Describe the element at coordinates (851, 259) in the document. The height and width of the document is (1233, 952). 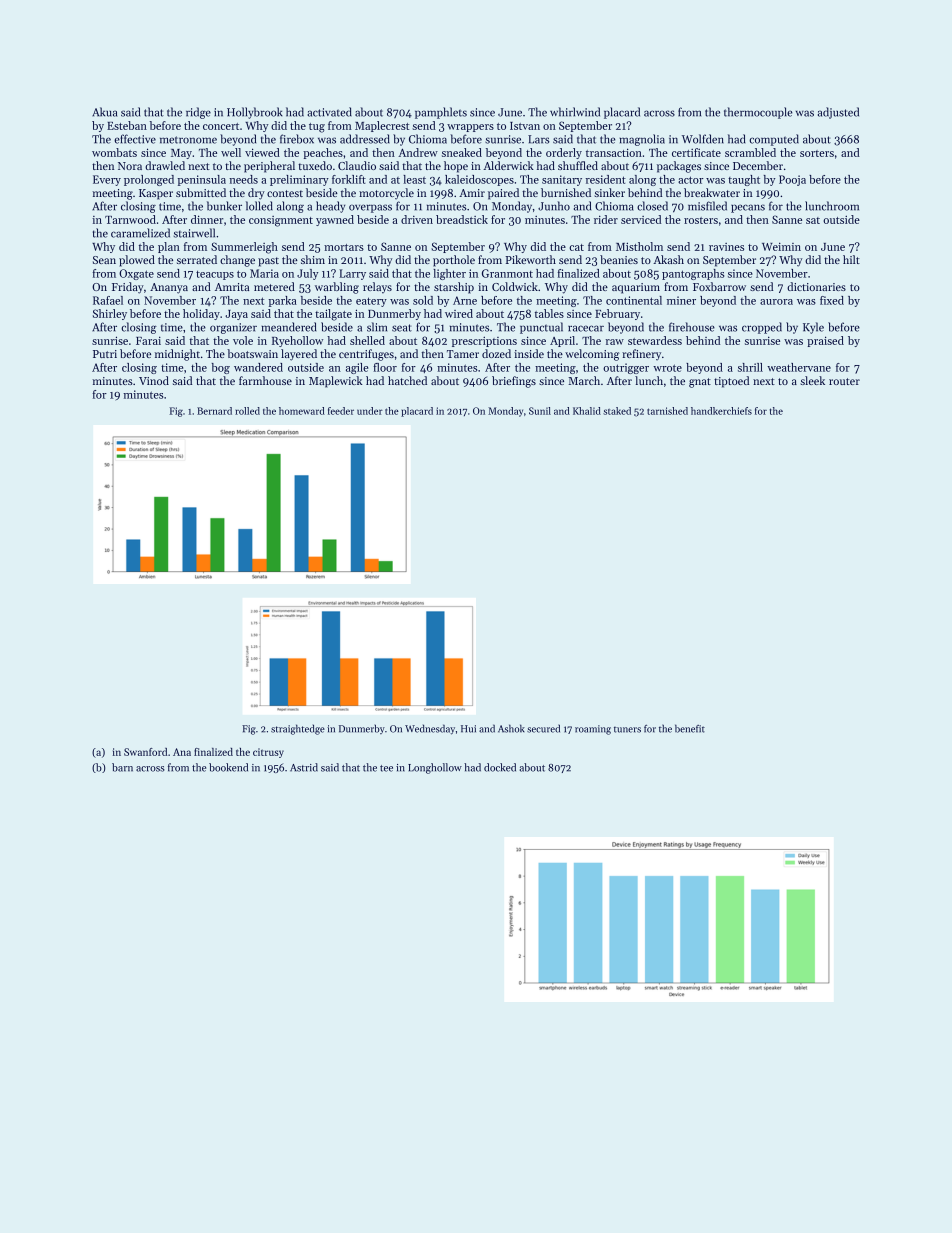
I see `hilt` at that location.
